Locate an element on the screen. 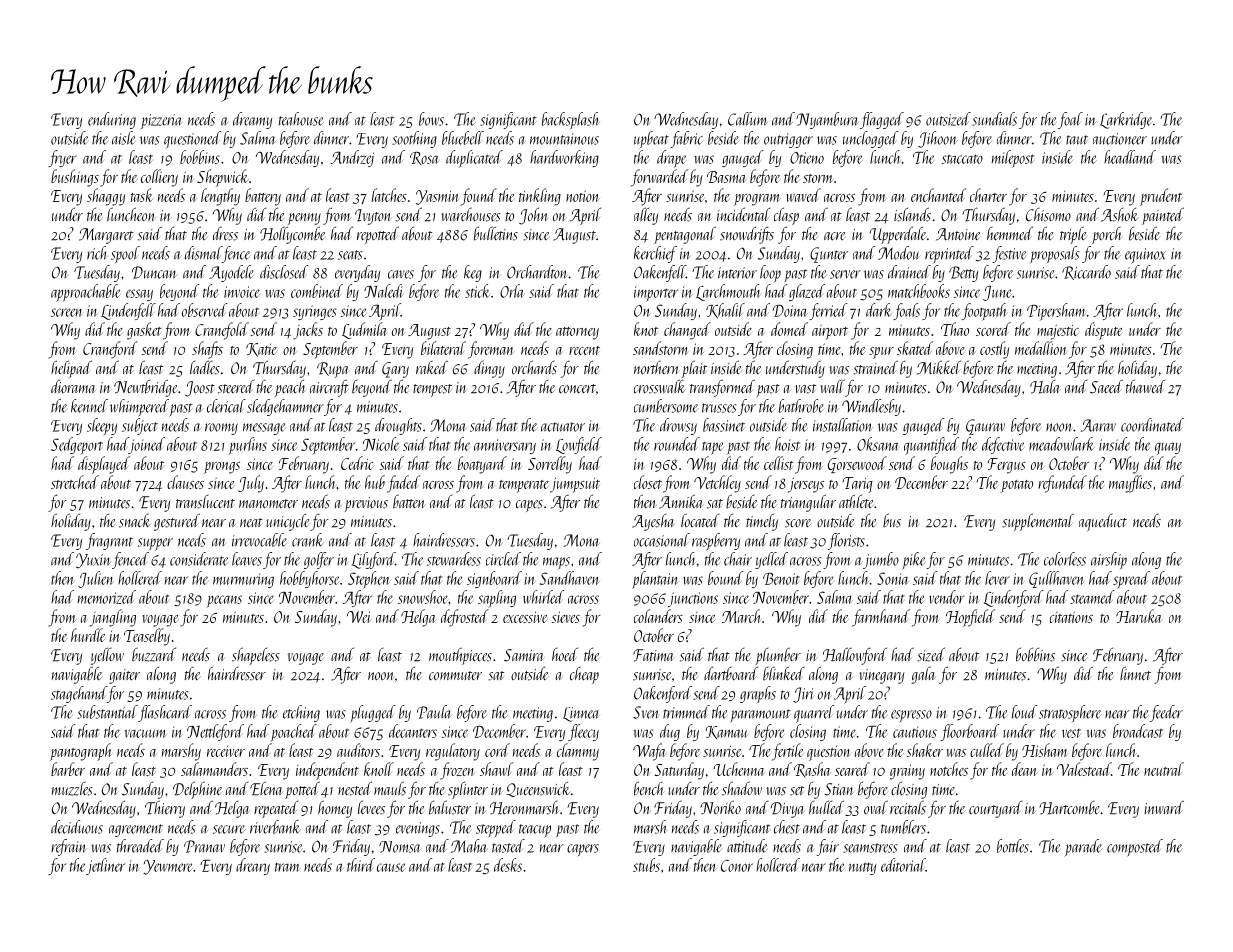 The image size is (1233, 952). Lindenfell is located at coordinates (128, 311).
